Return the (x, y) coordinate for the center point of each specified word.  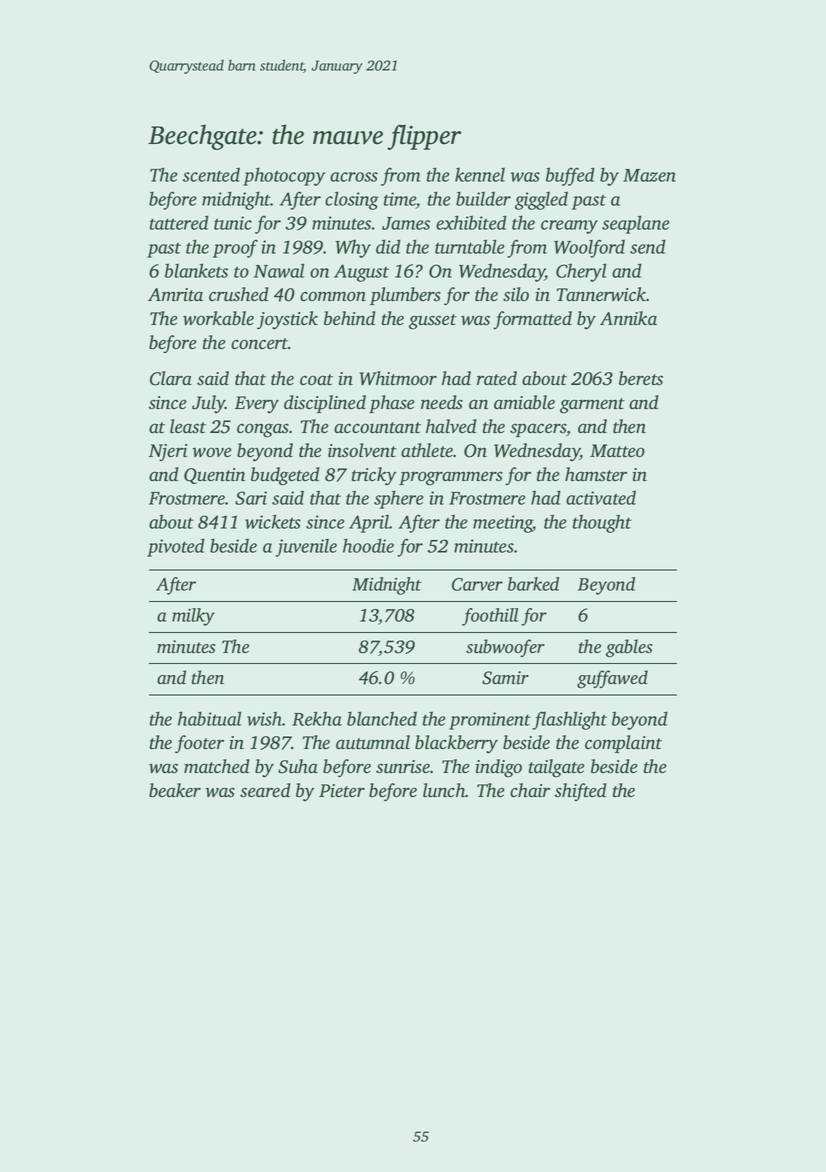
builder (483, 198)
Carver (477, 584)
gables (629, 648)
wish (264, 718)
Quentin (214, 476)
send (648, 246)
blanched (382, 718)
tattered (179, 222)
